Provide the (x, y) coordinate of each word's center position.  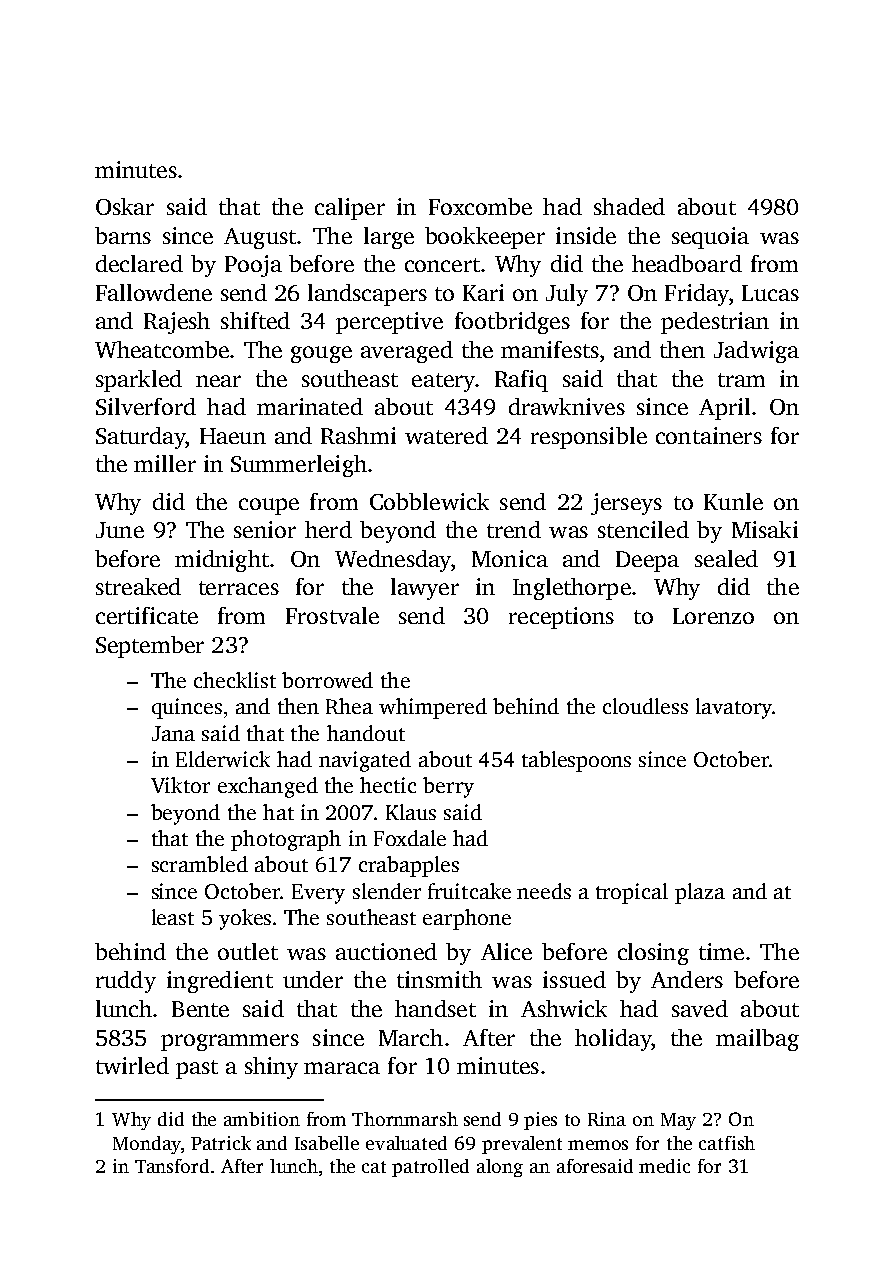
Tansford (172, 1166)
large (389, 238)
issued (574, 979)
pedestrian (715, 323)
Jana (173, 733)
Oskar (125, 206)
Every (318, 894)
